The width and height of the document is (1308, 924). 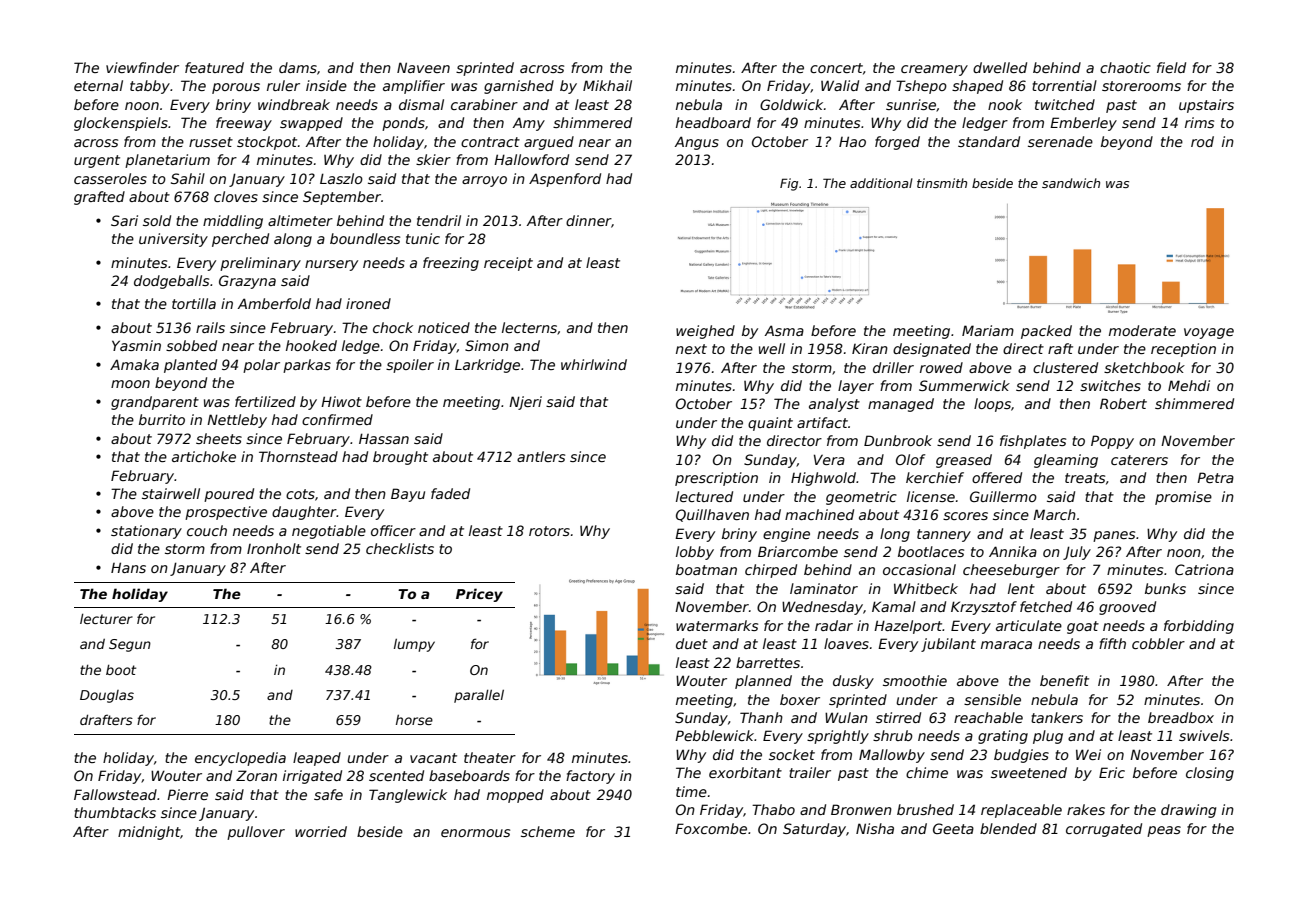 What do you see at coordinates (819, 514) in the document?
I see `machined` at bounding box center [819, 514].
